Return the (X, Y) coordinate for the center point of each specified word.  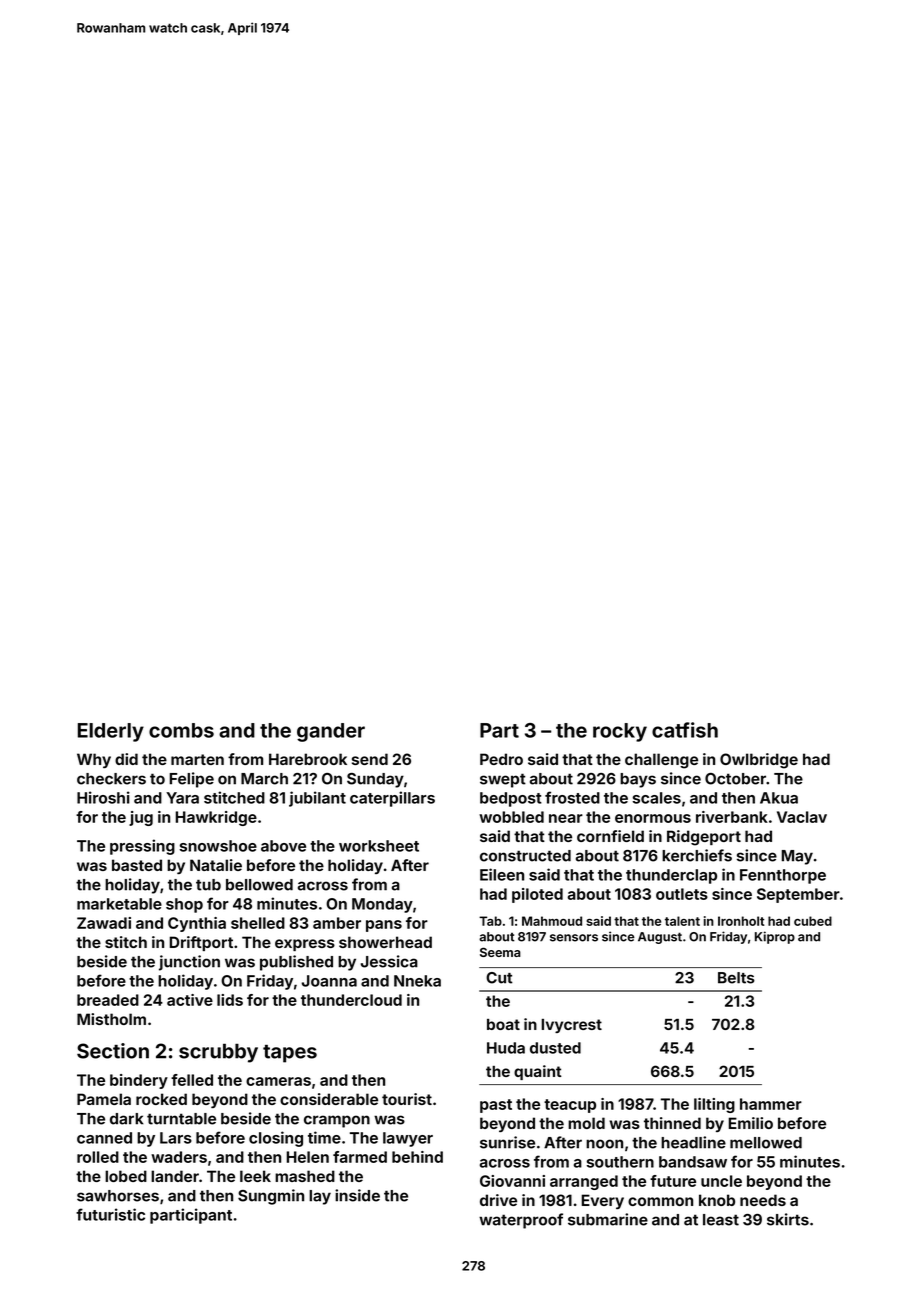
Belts (736, 978)
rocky (620, 732)
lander (175, 1176)
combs (181, 730)
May (797, 857)
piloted (537, 895)
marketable (119, 904)
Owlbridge (759, 761)
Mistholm (111, 1019)
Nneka (417, 981)
